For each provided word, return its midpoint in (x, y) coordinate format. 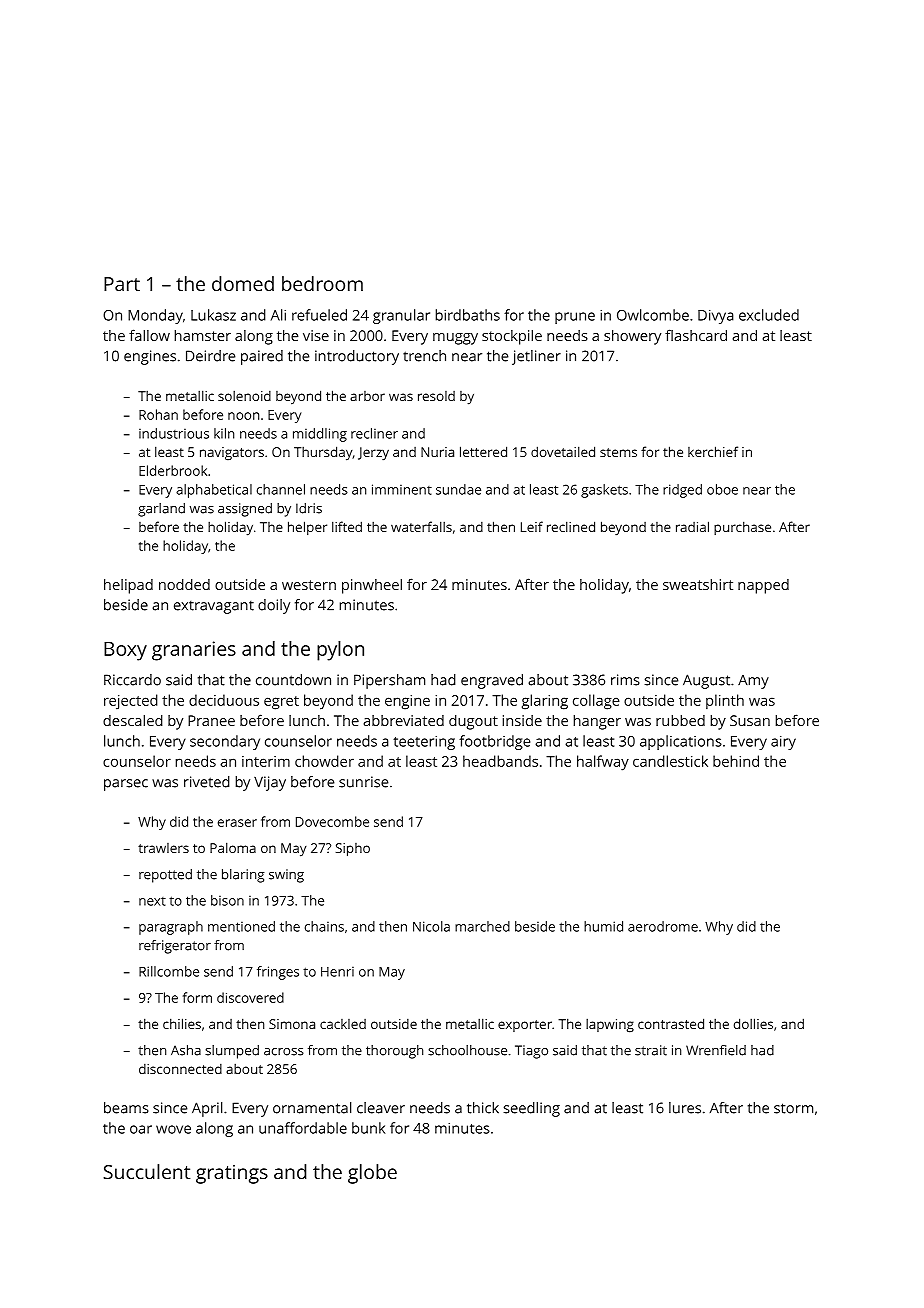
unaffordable (303, 1128)
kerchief (713, 451)
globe (372, 1174)
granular (401, 316)
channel (281, 489)
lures (685, 1108)
